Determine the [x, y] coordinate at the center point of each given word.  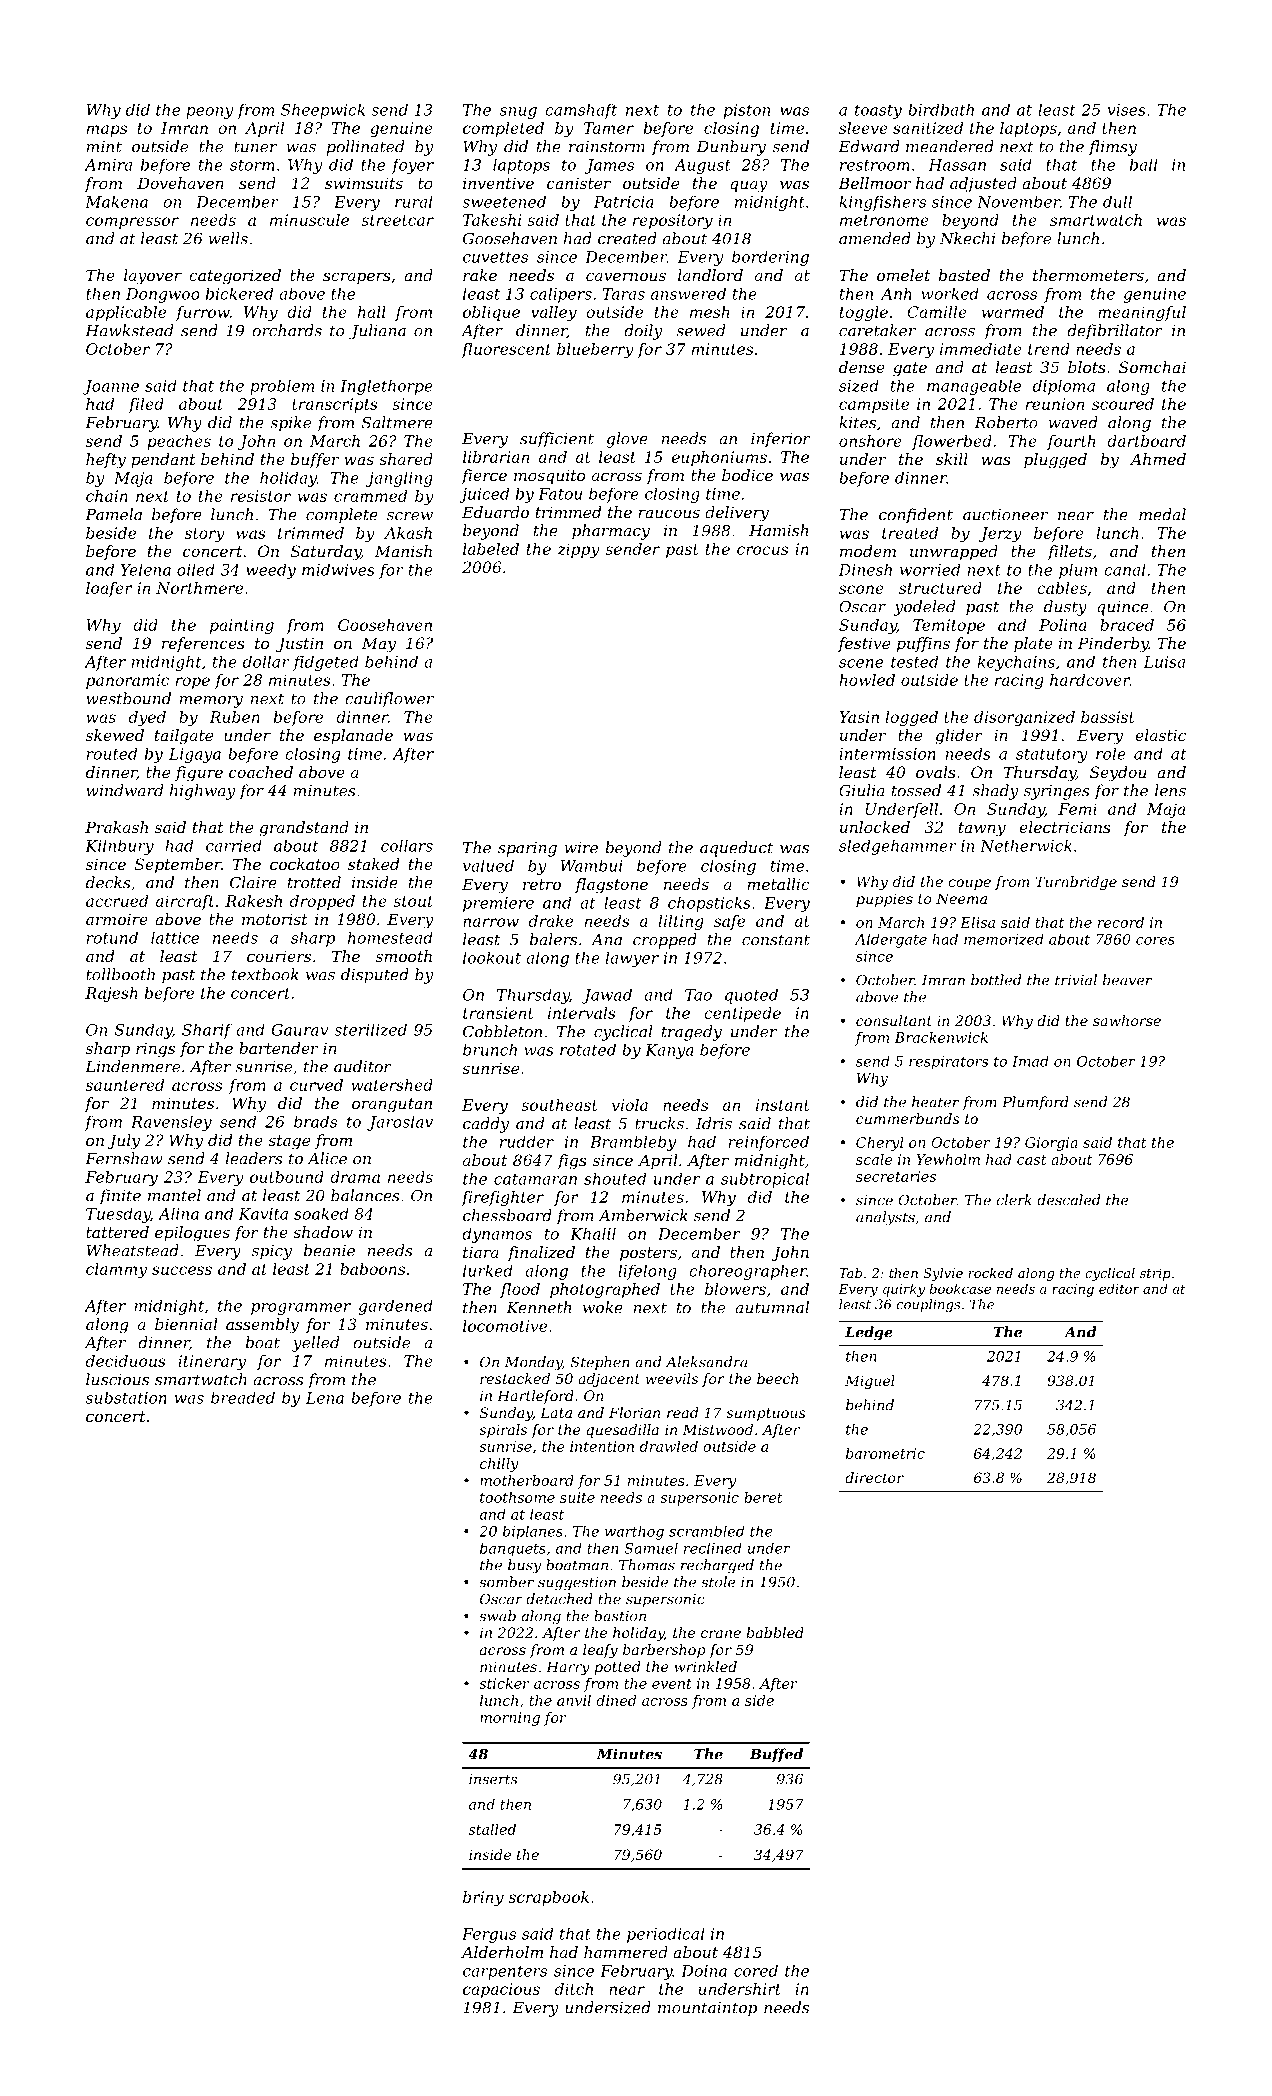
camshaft [581, 111]
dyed [147, 718]
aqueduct [736, 849]
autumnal [772, 1307]
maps [106, 131]
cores [1155, 941]
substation [126, 1398]
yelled [315, 1344]
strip [1155, 1274]
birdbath [941, 109]
